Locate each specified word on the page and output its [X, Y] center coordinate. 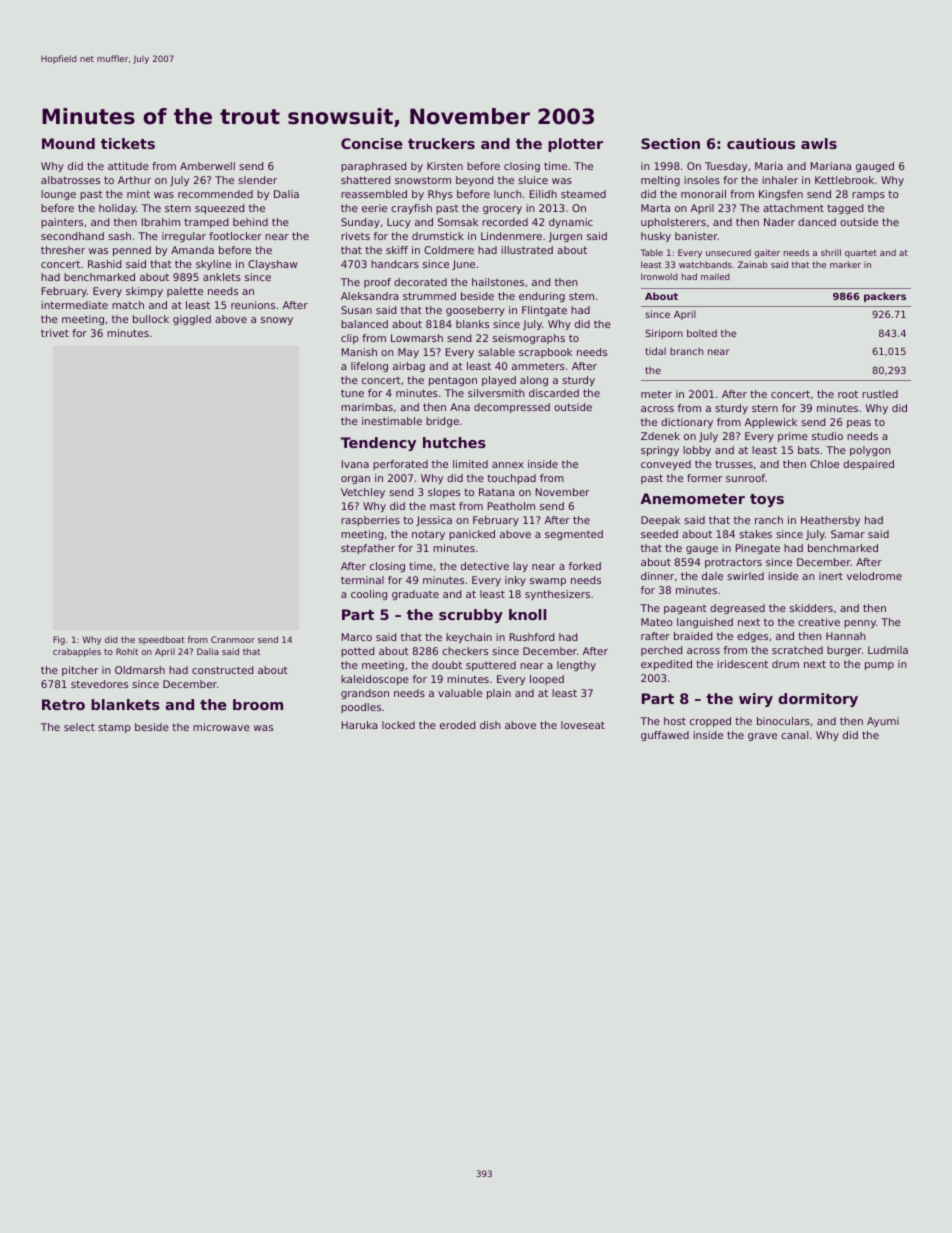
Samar [848, 534]
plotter [575, 145]
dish [490, 725]
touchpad [511, 479]
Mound [68, 143]
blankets [125, 704]
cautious [761, 143]
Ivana [355, 464]
